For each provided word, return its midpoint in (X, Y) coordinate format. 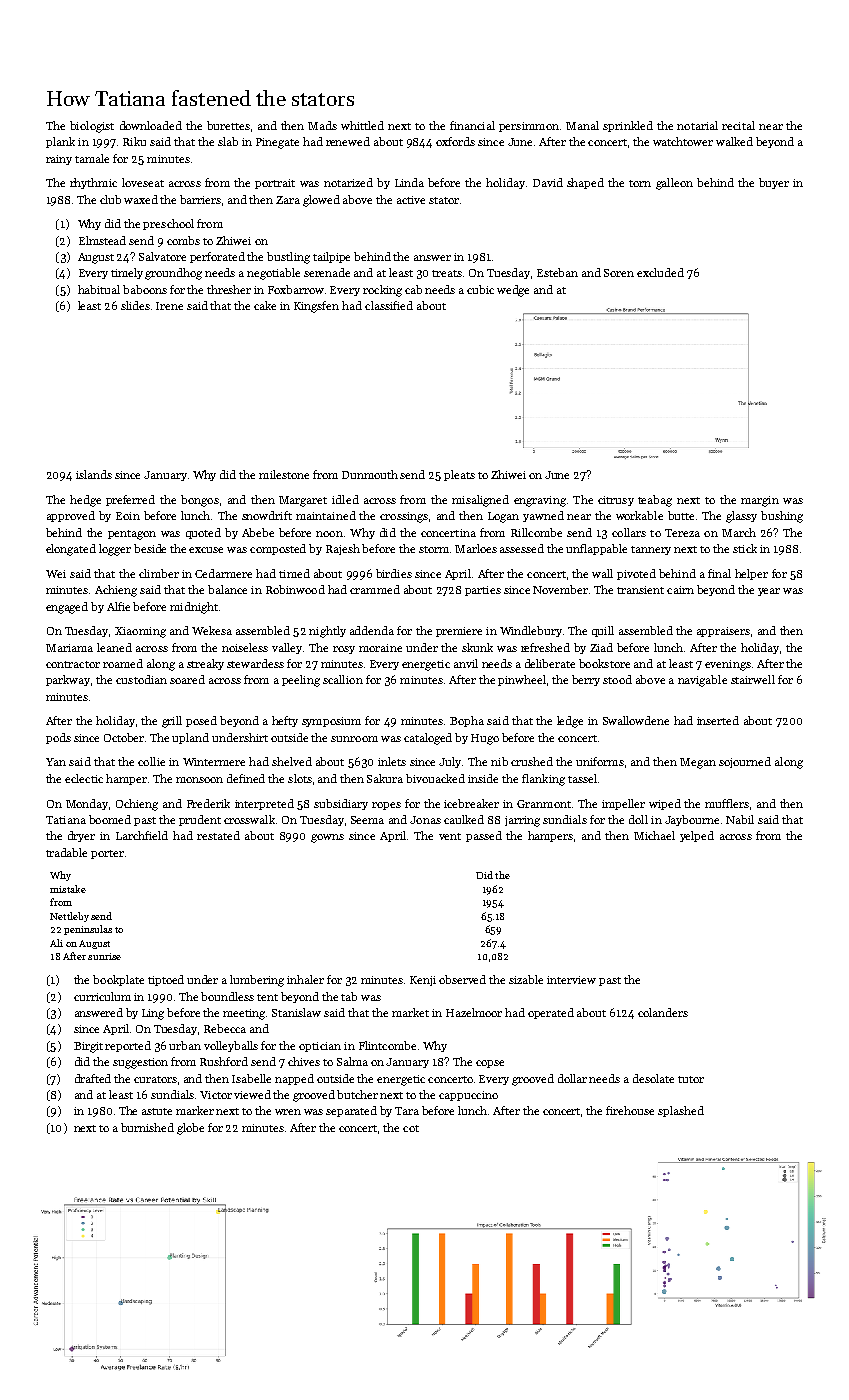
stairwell (753, 679)
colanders (663, 1012)
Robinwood (295, 589)
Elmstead (102, 240)
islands (94, 474)
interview (571, 980)
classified (389, 305)
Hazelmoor (474, 1012)
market (410, 1012)
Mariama (69, 648)
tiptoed (166, 980)
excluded (660, 272)
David (548, 182)
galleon (674, 184)
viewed (252, 1094)
